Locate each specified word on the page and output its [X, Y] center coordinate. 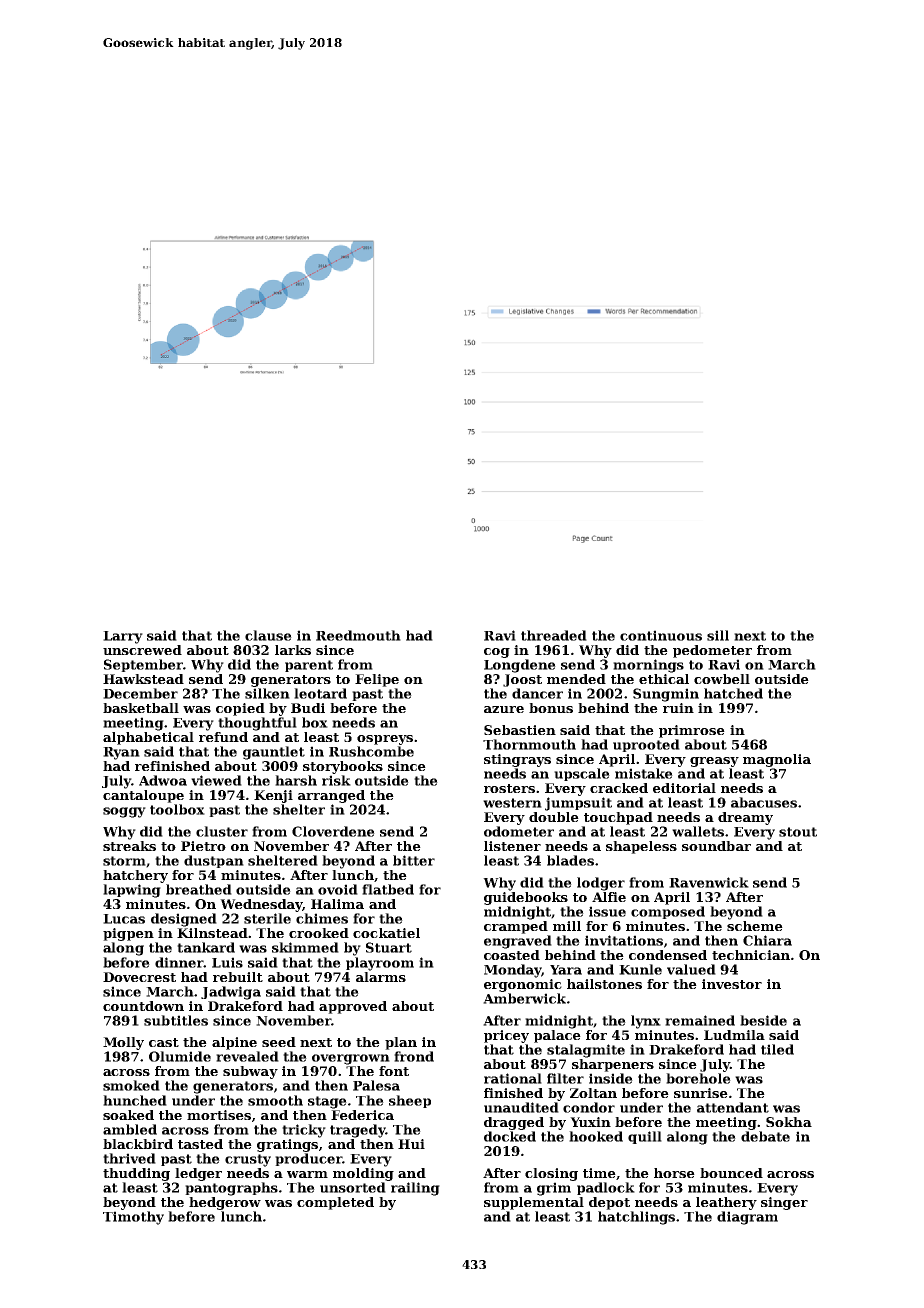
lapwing [132, 891]
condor [589, 1107]
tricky [304, 1131]
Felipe [377, 680]
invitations [624, 940]
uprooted [646, 745]
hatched [733, 693]
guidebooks [526, 898]
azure [504, 709]
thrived [129, 1158]
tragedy [358, 1131]
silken [267, 693]
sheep [410, 1101]
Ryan [121, 753]
